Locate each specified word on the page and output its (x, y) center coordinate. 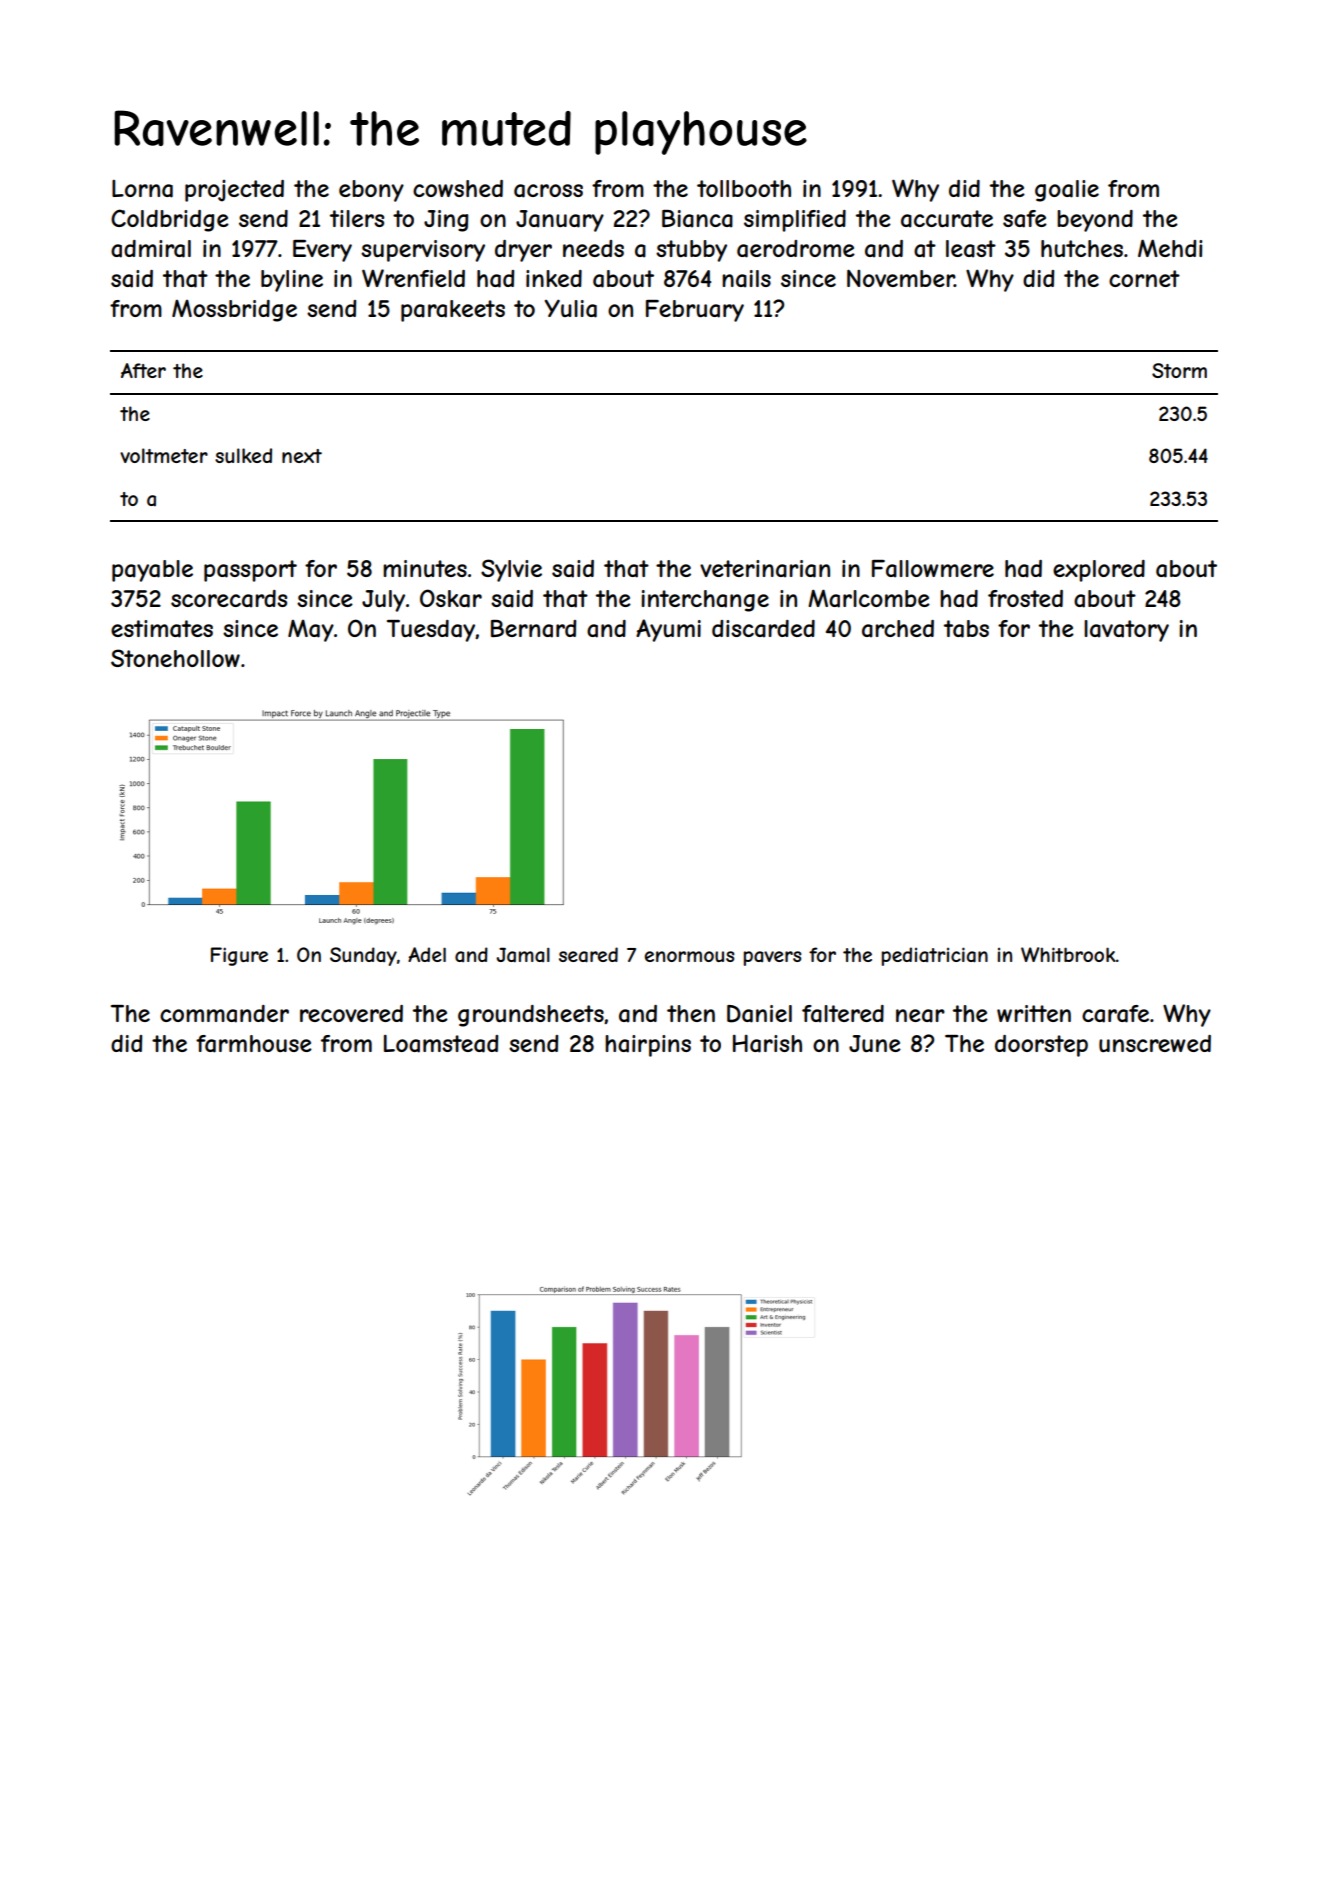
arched (898, 629)
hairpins (648, 1046)
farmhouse (254, 1044)
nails (746, 279)
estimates (162, 629)
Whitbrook (1068, 954)
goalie (1067, 191)
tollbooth (744, 188)
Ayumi (668, 630)
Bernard (533, 629)
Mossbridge (234, 311)
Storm (1179, 370)
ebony (371, 191)
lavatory (1126, 631)
